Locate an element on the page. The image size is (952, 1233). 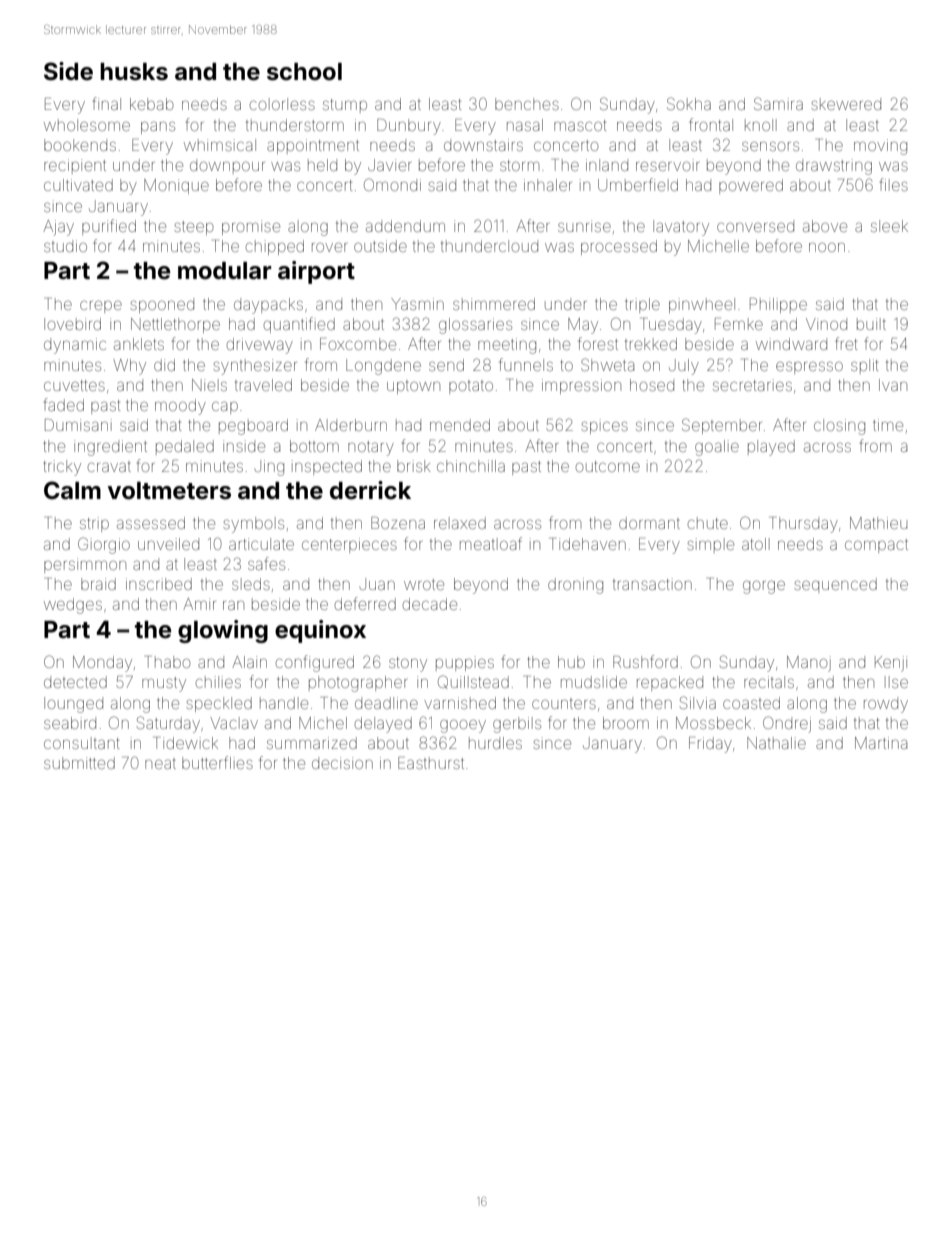
butterflies is located at coordinates (217, 762).
